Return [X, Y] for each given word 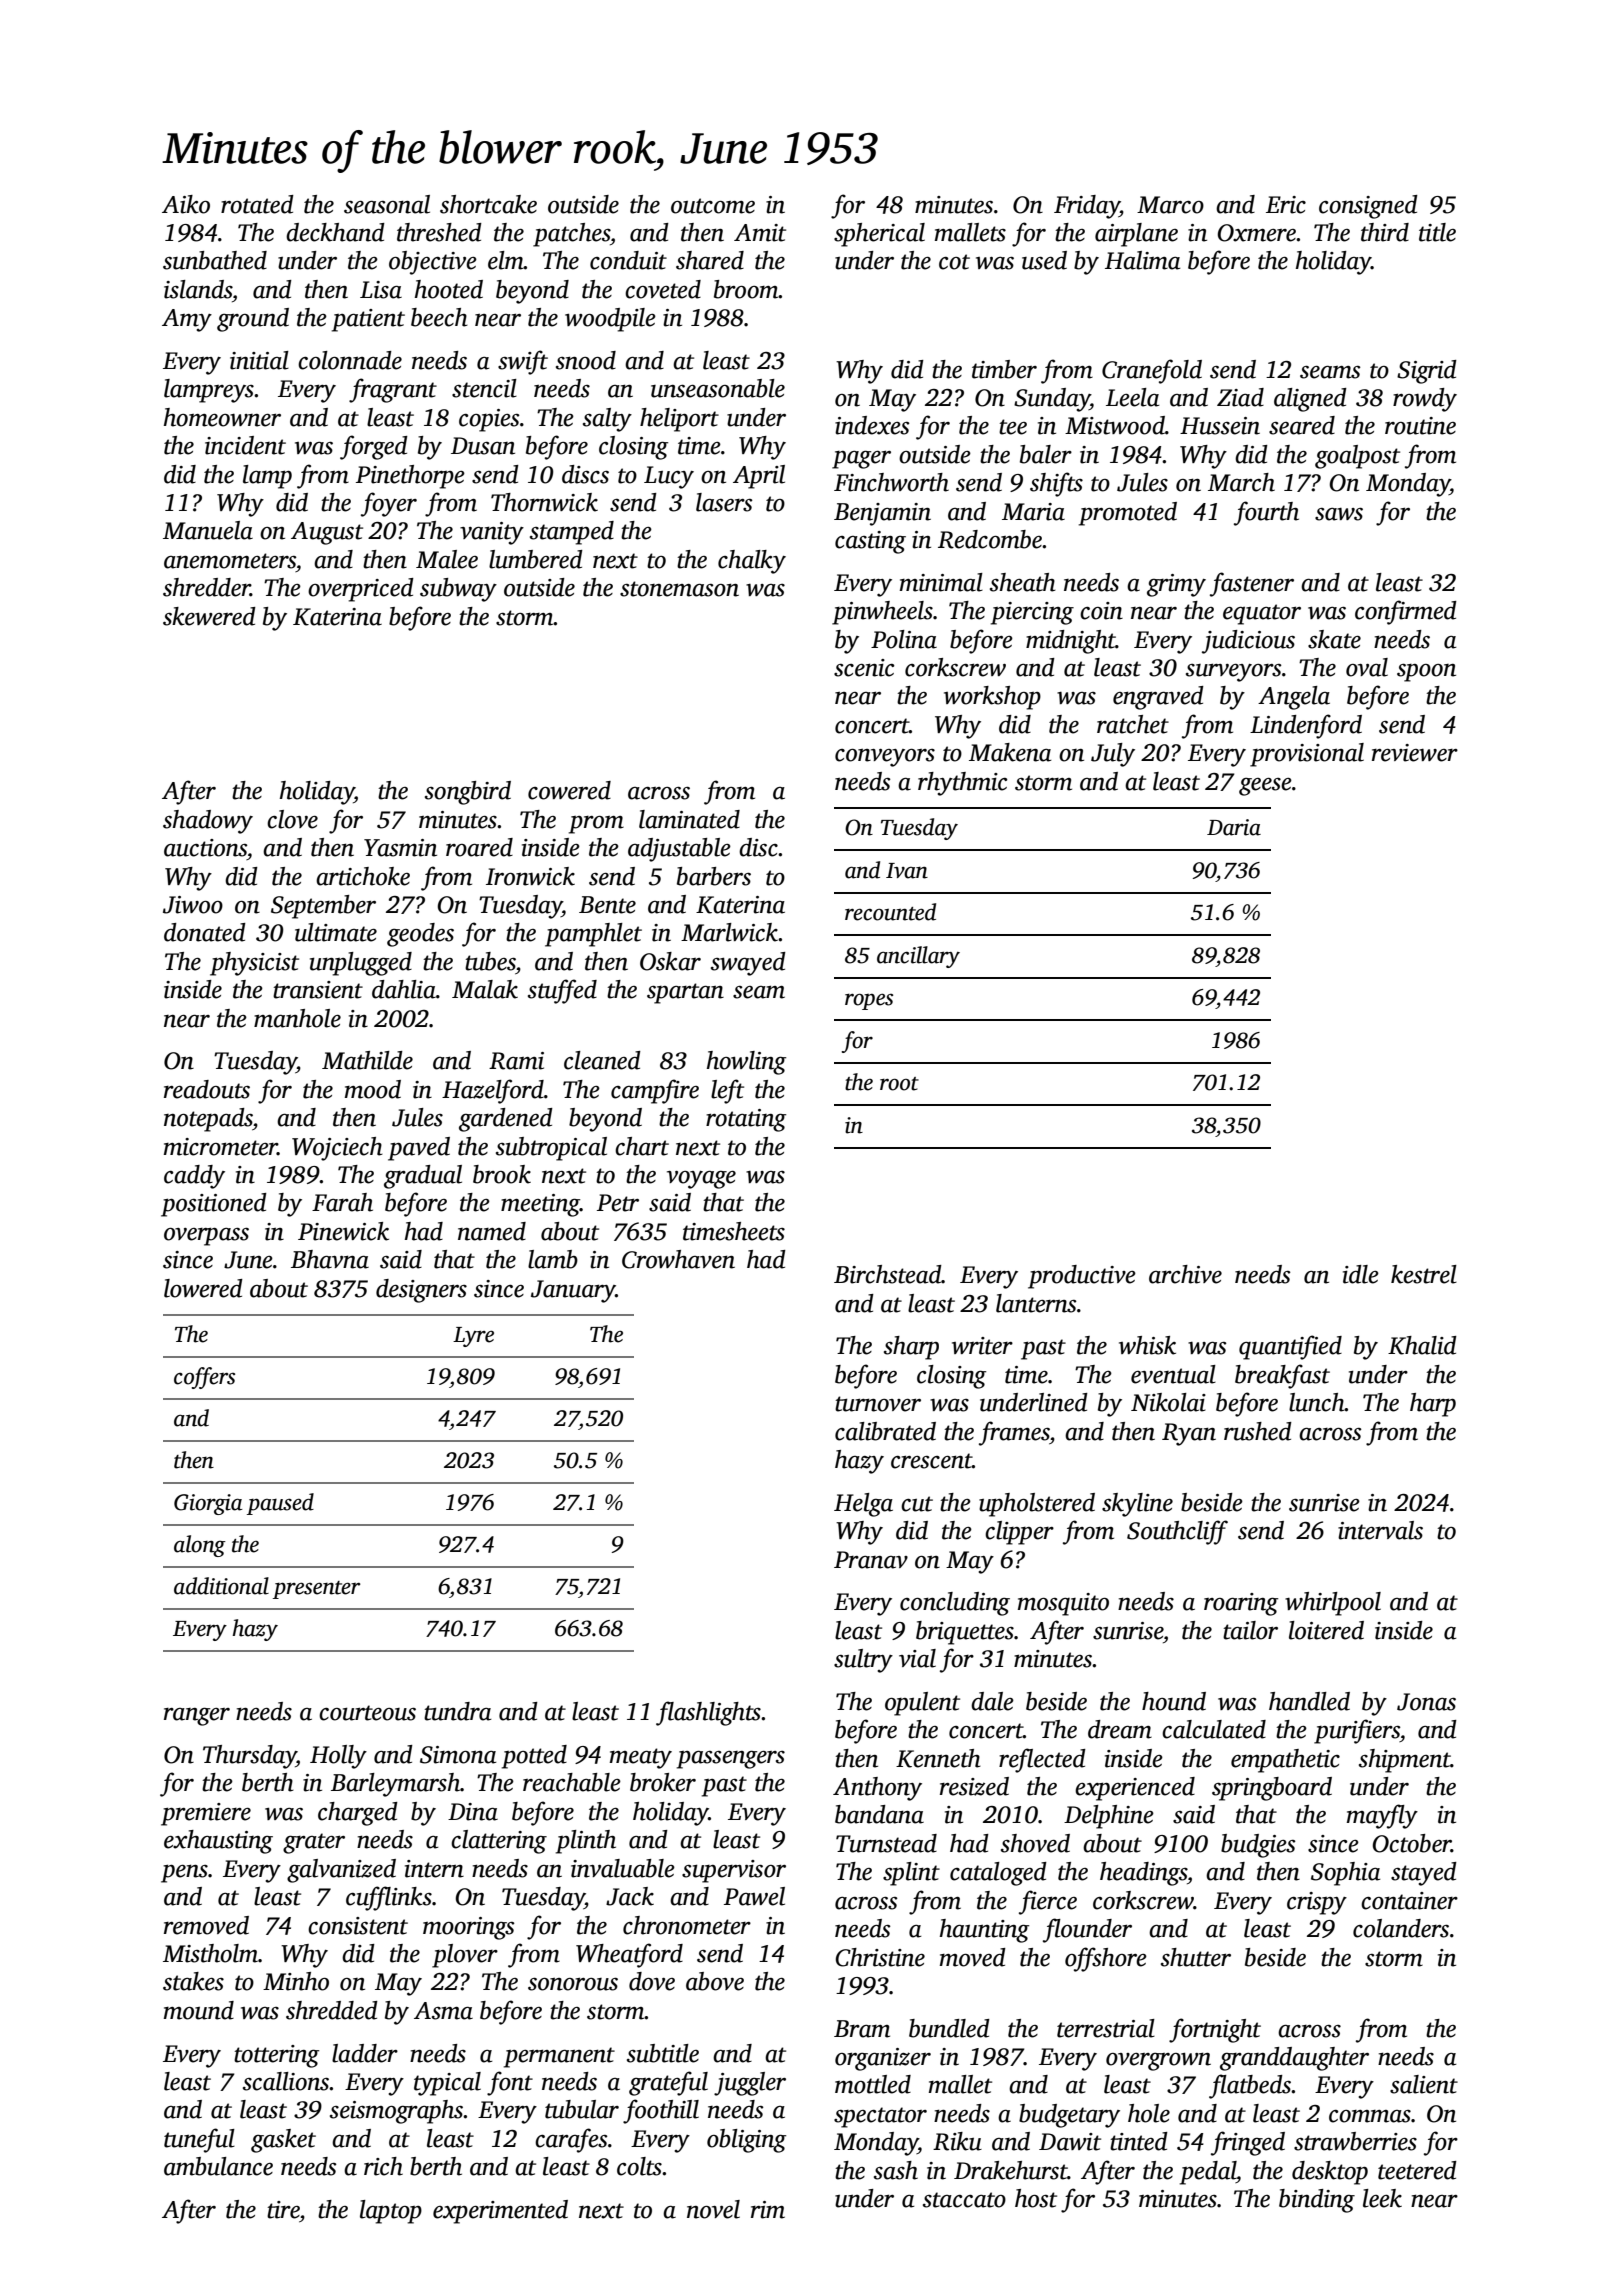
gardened [506, 1120]
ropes [869, 1001]
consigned [1368, 207]
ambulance [218, 2166]
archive [1185, 1274]
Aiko [186, 204]
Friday [1087, 207]
